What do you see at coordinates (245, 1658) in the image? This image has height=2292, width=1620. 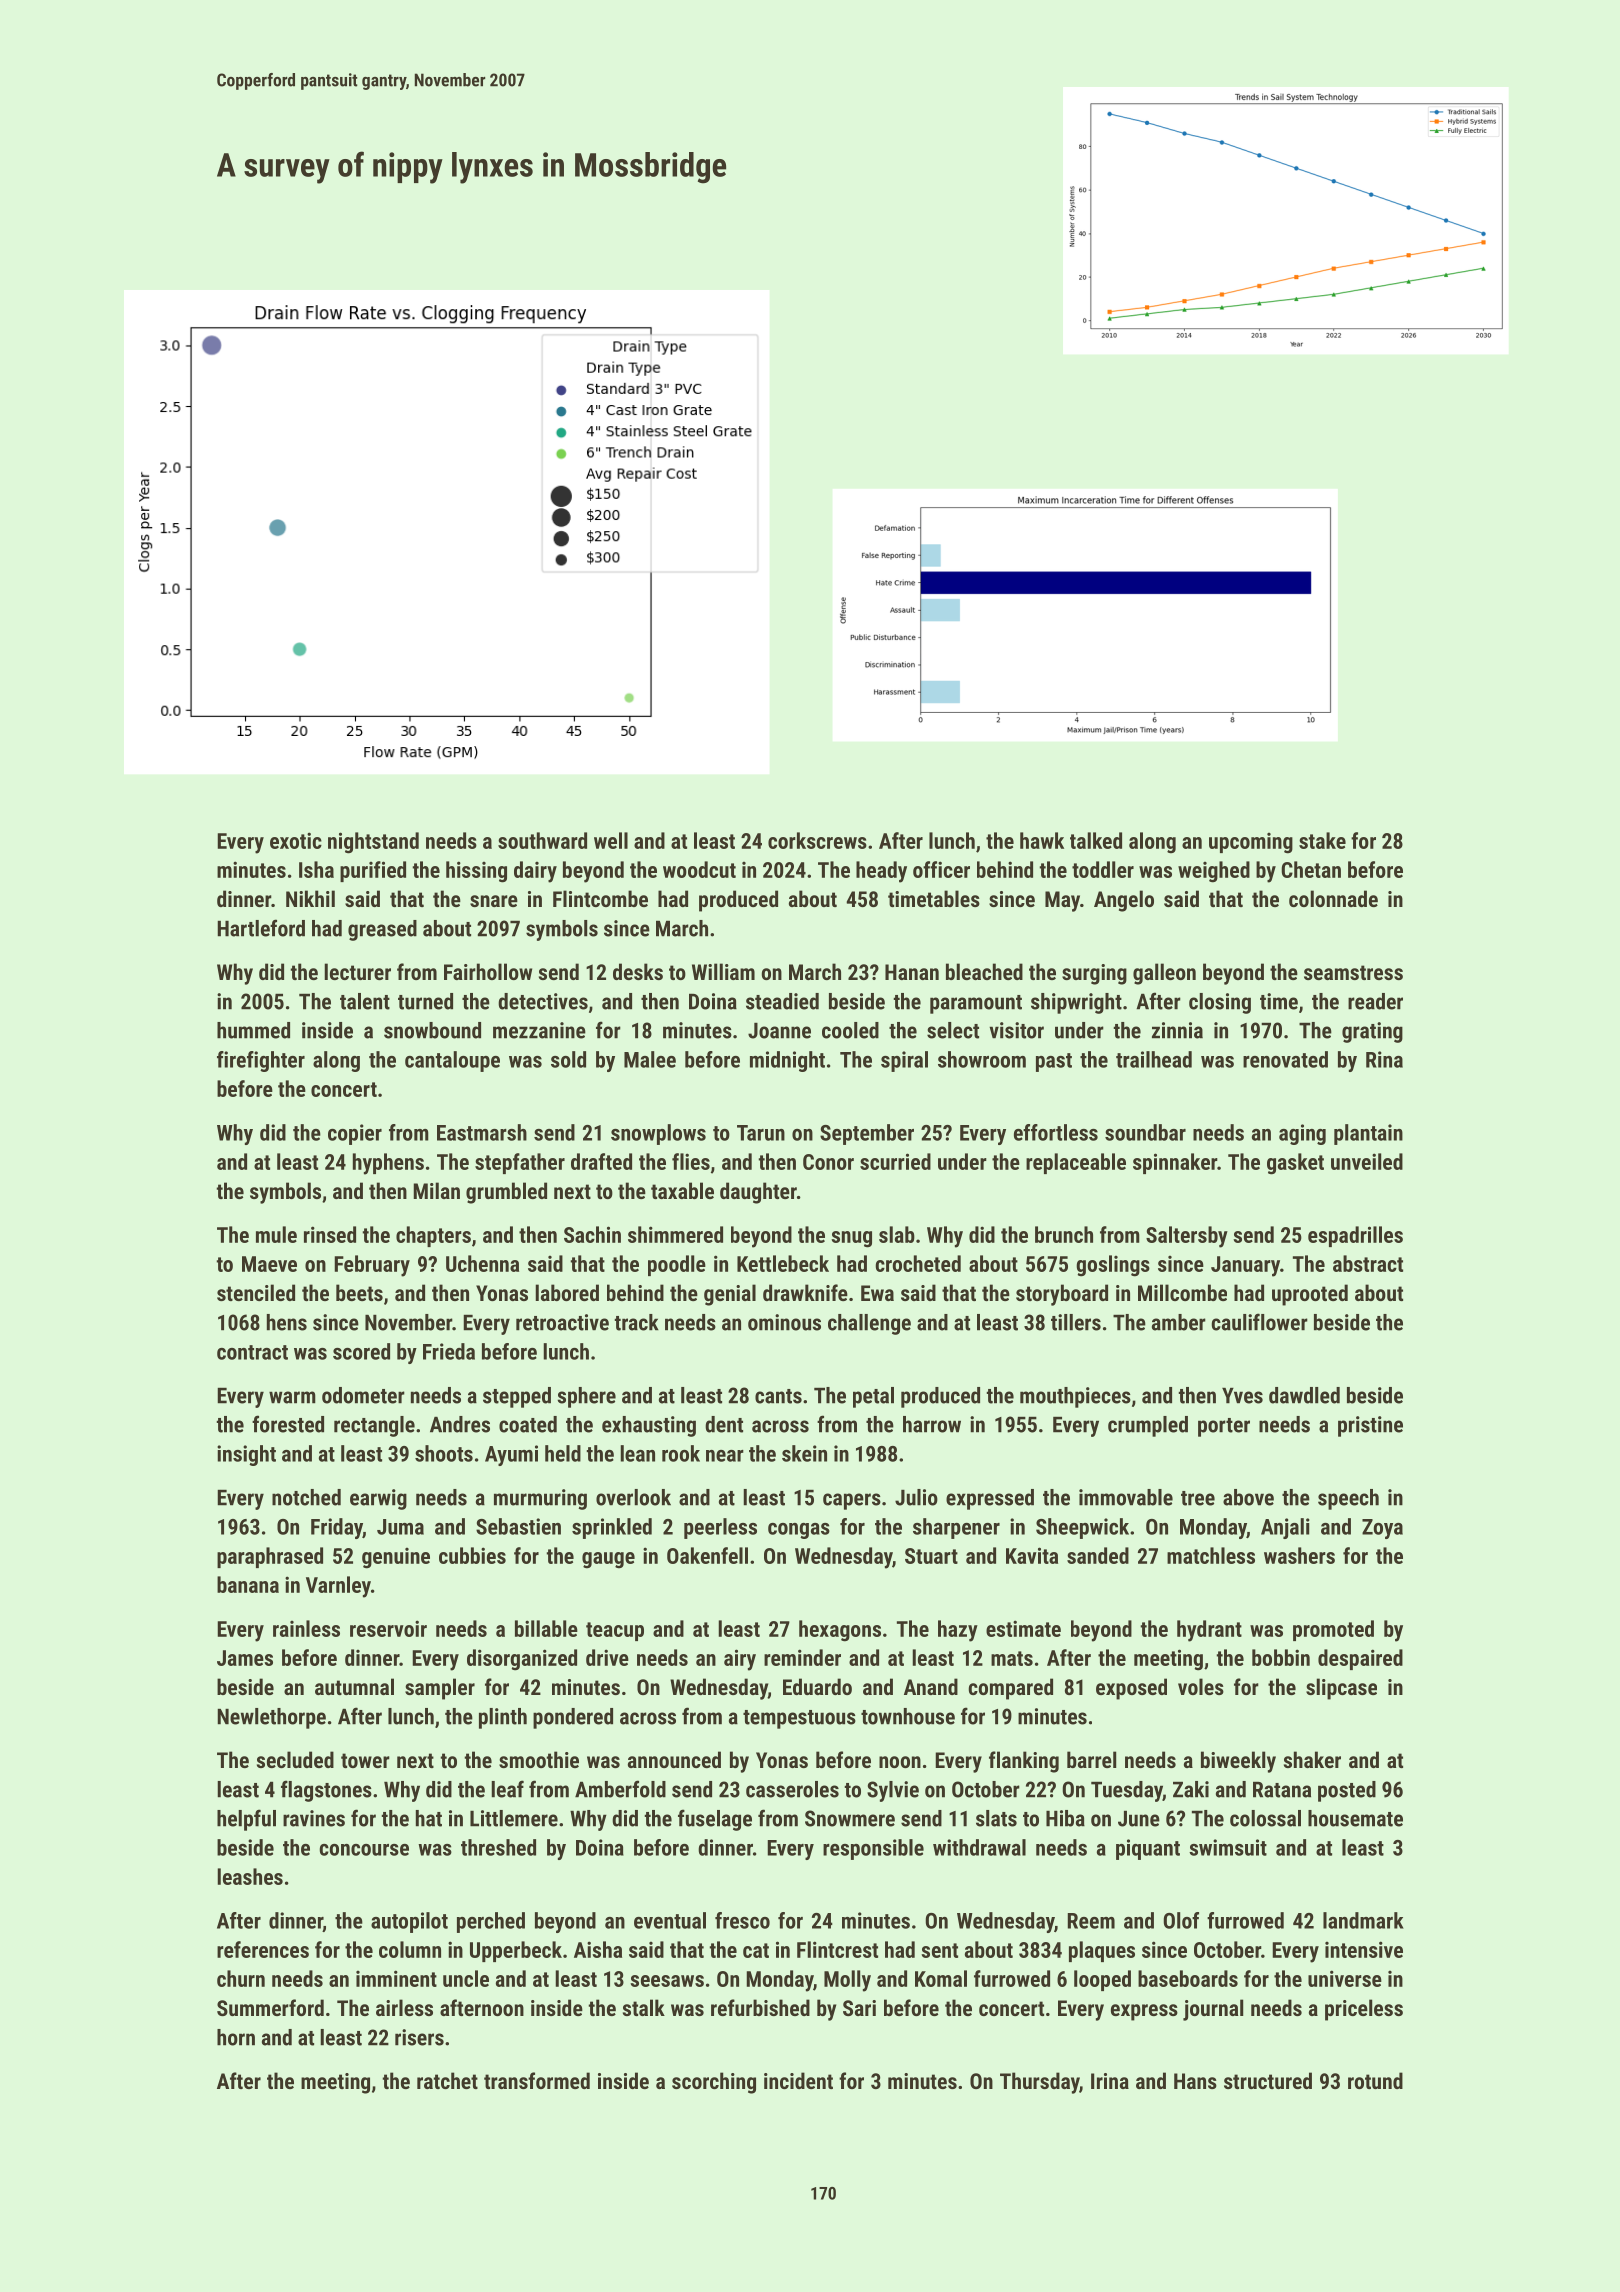 I see `James` at bounding box center [245, 1658].
